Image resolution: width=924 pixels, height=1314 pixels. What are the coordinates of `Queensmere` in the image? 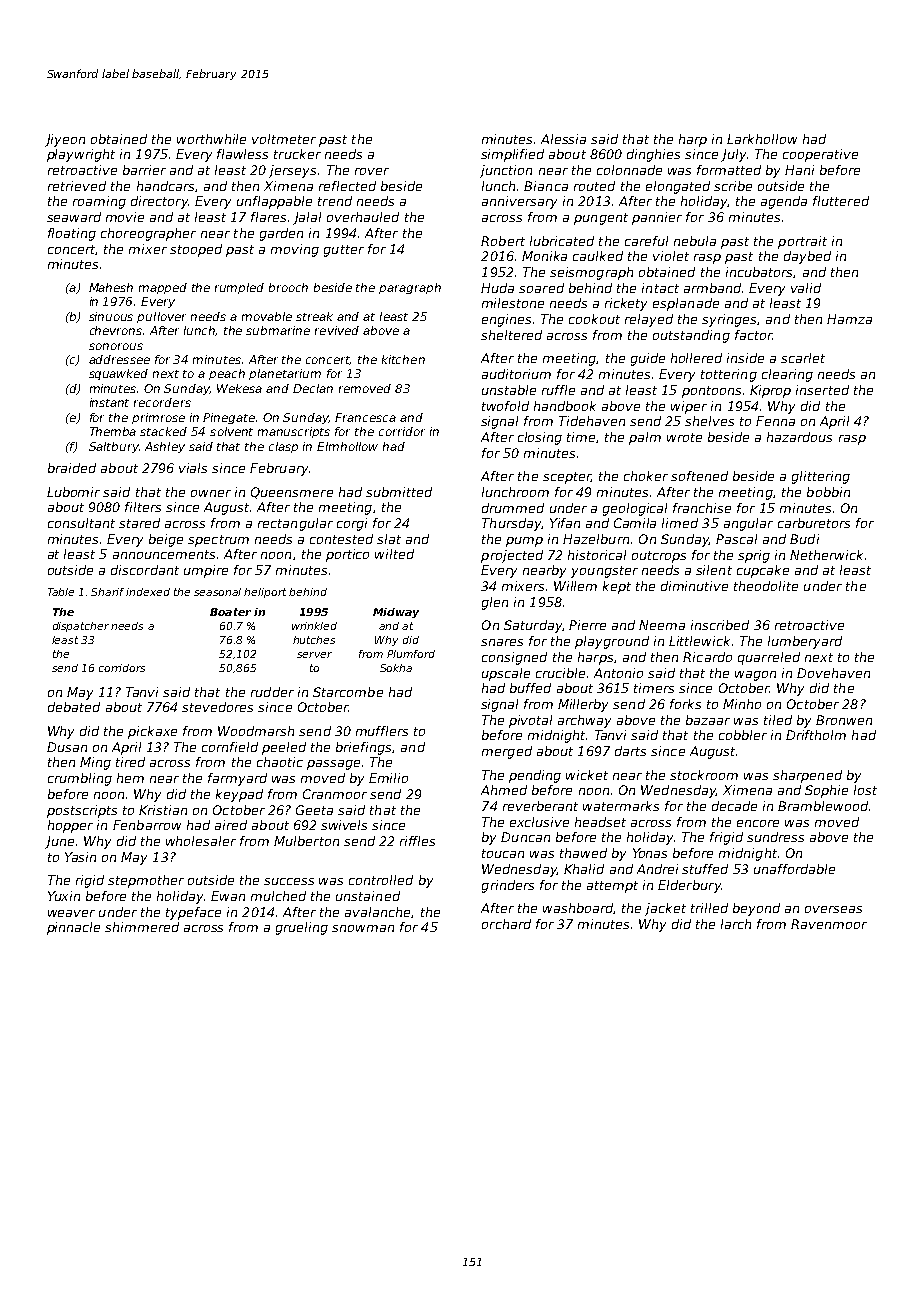 It's located at (292, 493).
